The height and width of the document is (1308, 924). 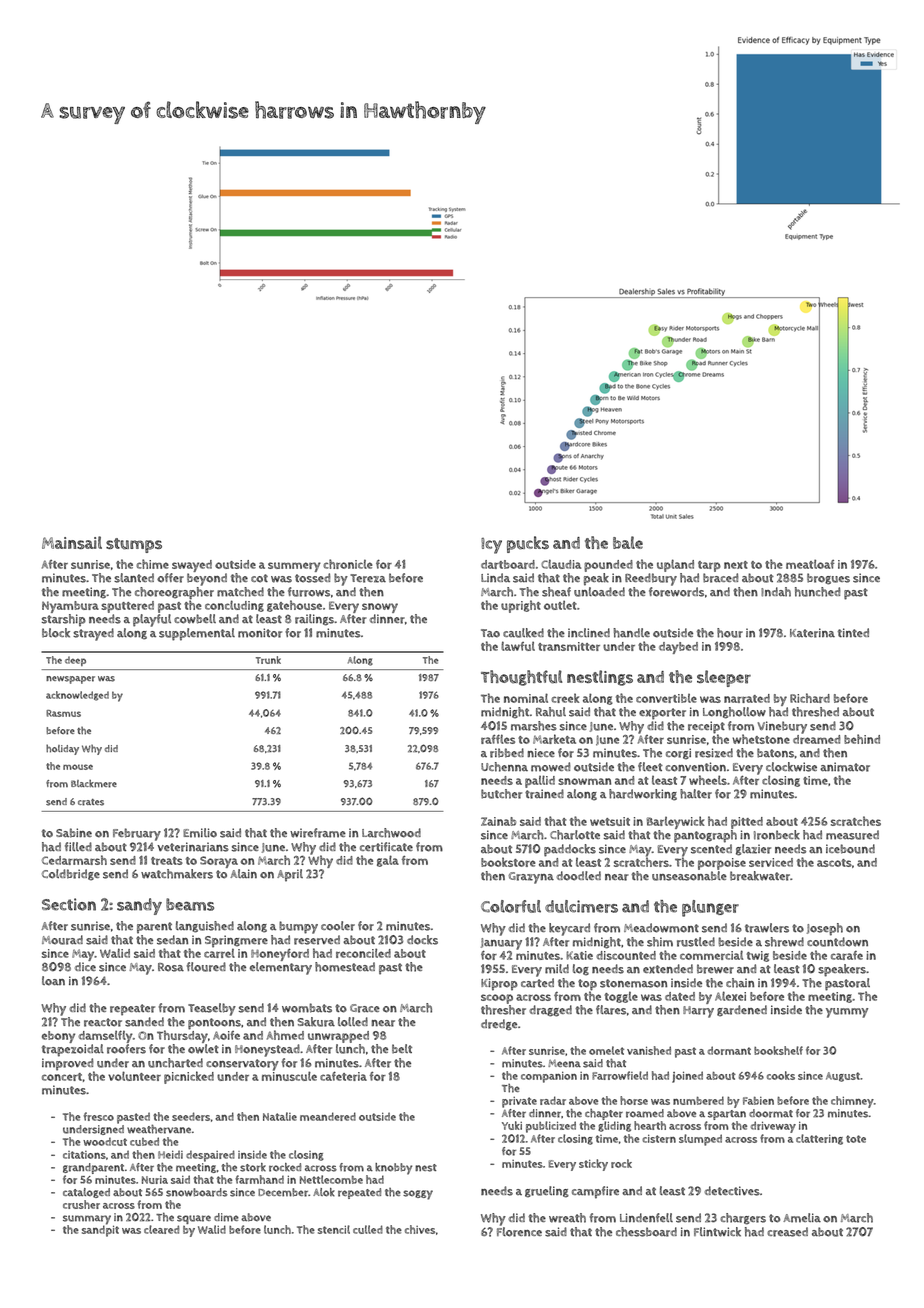 What do you see at coordinates (678, 648) in the document?
I see `daybed` at bounding box center [678, 648].
